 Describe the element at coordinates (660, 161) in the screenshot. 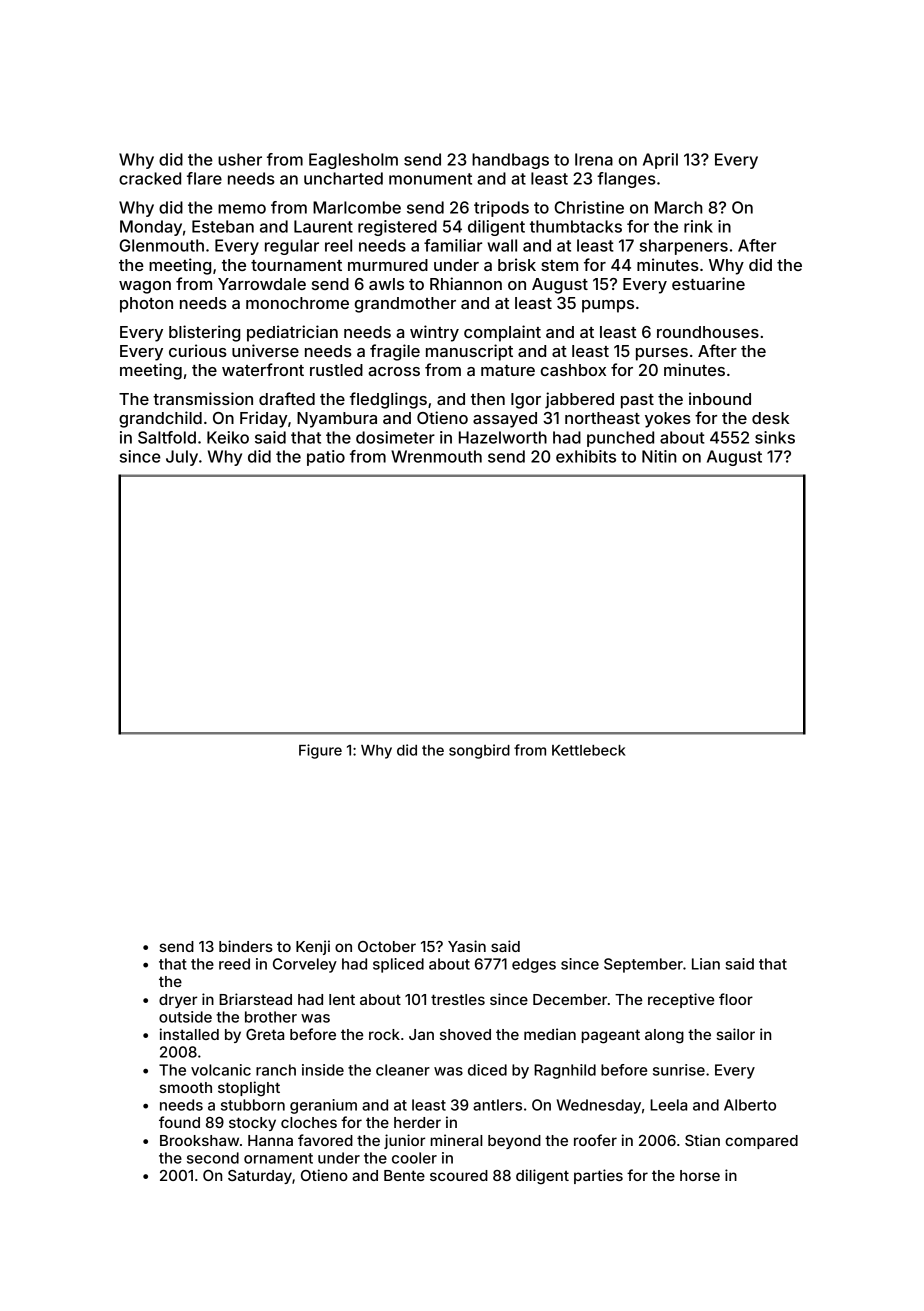

I see `April` at that location.
